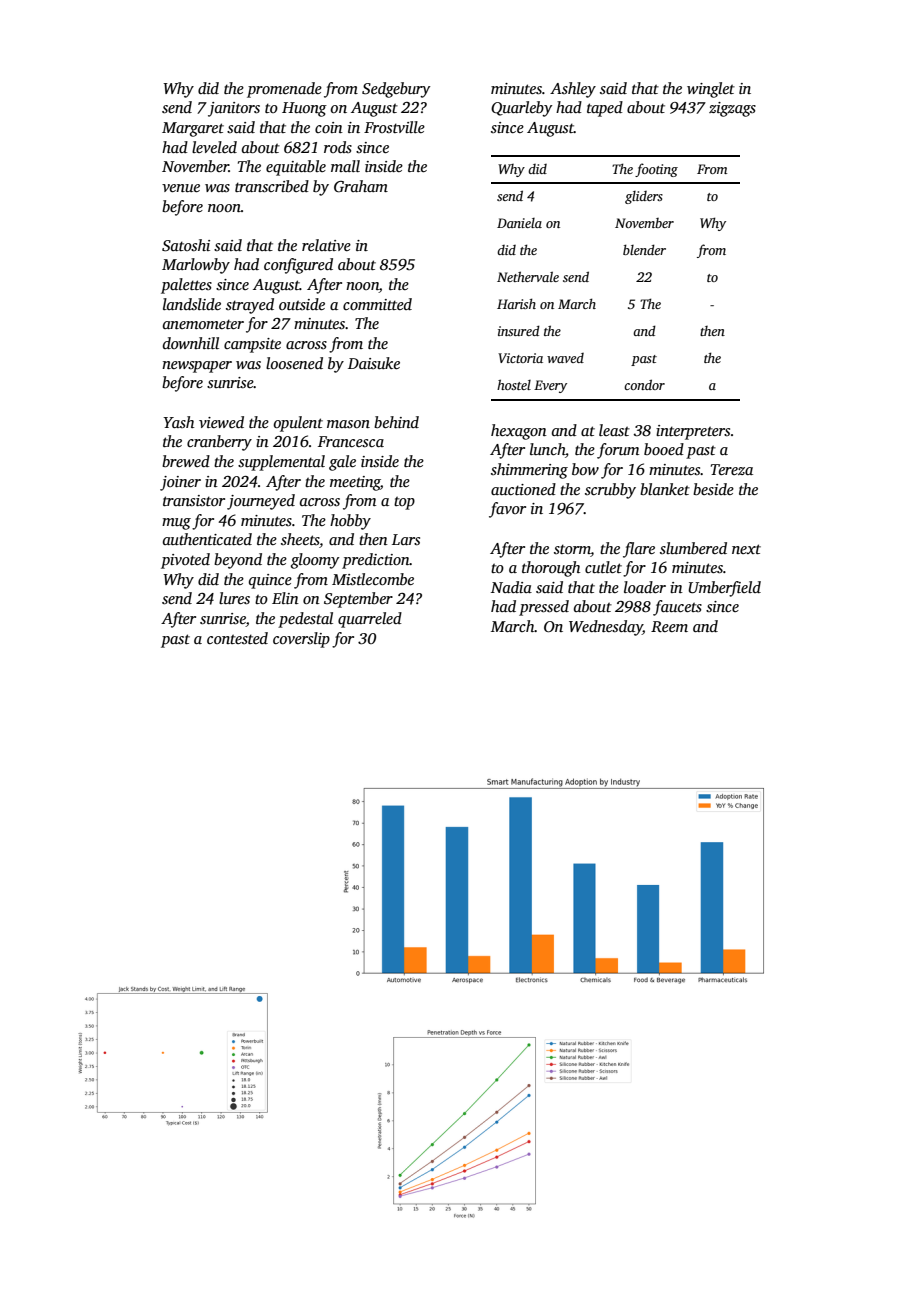 The height and width of the document is (1311, 924). I want to click on leveled, so click(214, 147).
